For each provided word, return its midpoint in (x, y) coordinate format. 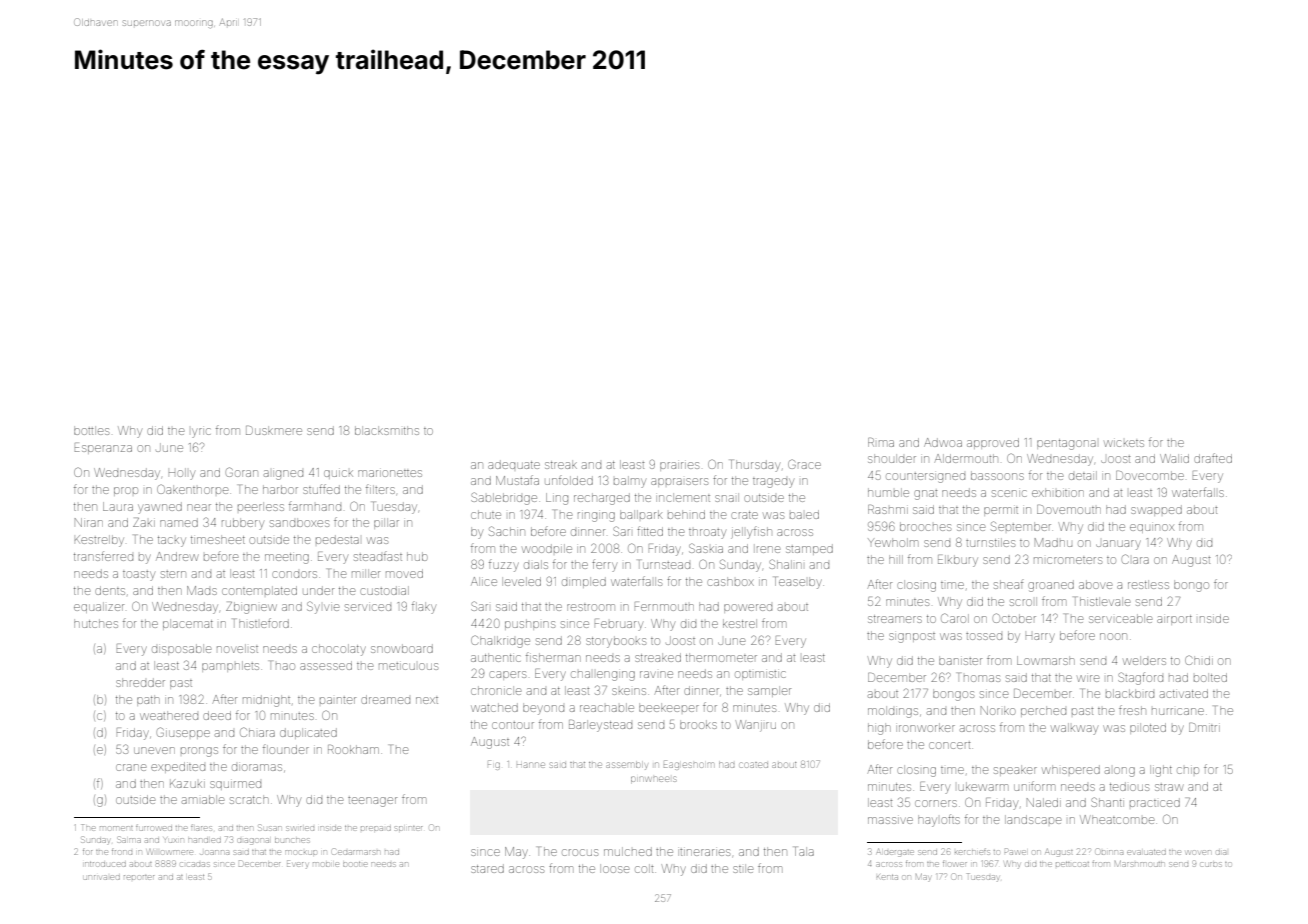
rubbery (243, 524)
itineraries (705, 852)
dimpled (584, 582)
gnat (925, 495)
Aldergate (895, 852)
